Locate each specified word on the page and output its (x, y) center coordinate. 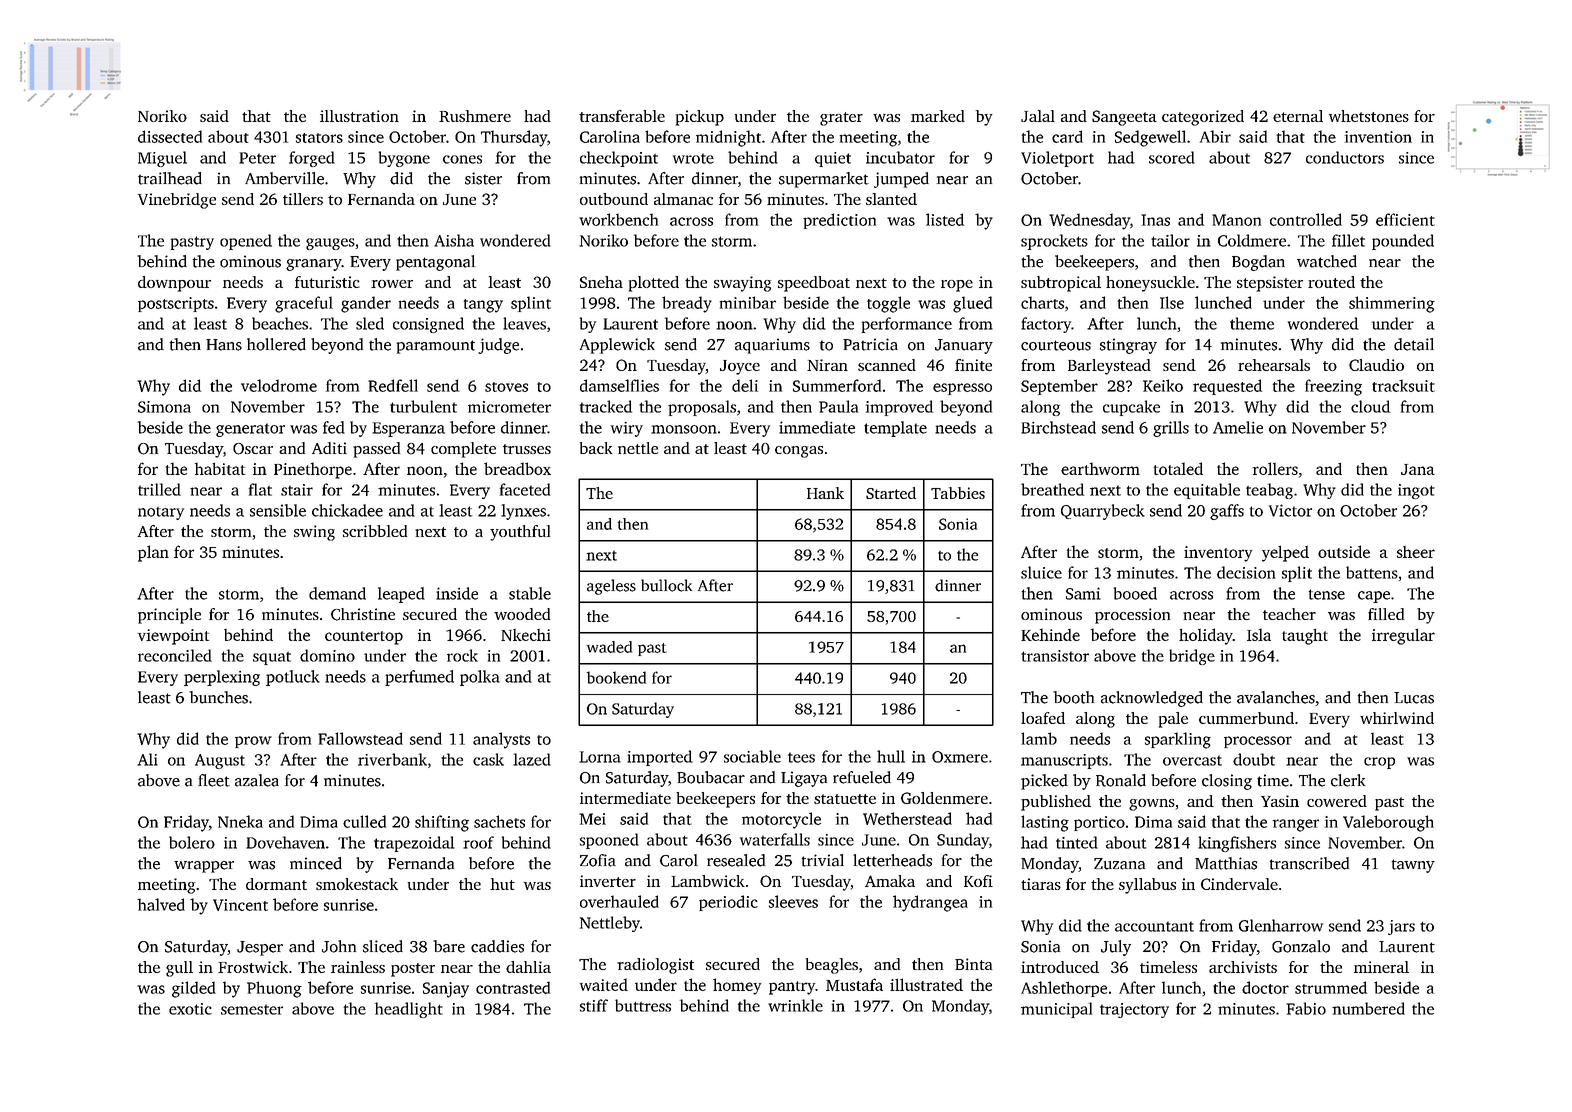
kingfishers (1237, 844)
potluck (293, 678)
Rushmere (475, 116)
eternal (1298, 116)
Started (891, 493)
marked (938, 116)
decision (1246, 572)
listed (945, 219)
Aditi (329, 448)
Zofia (598, 860)
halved (161, 904)
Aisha (454, 240)
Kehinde (1050, 634)
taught (1305, 636)
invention (1378, 137)
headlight (409, 1010)
